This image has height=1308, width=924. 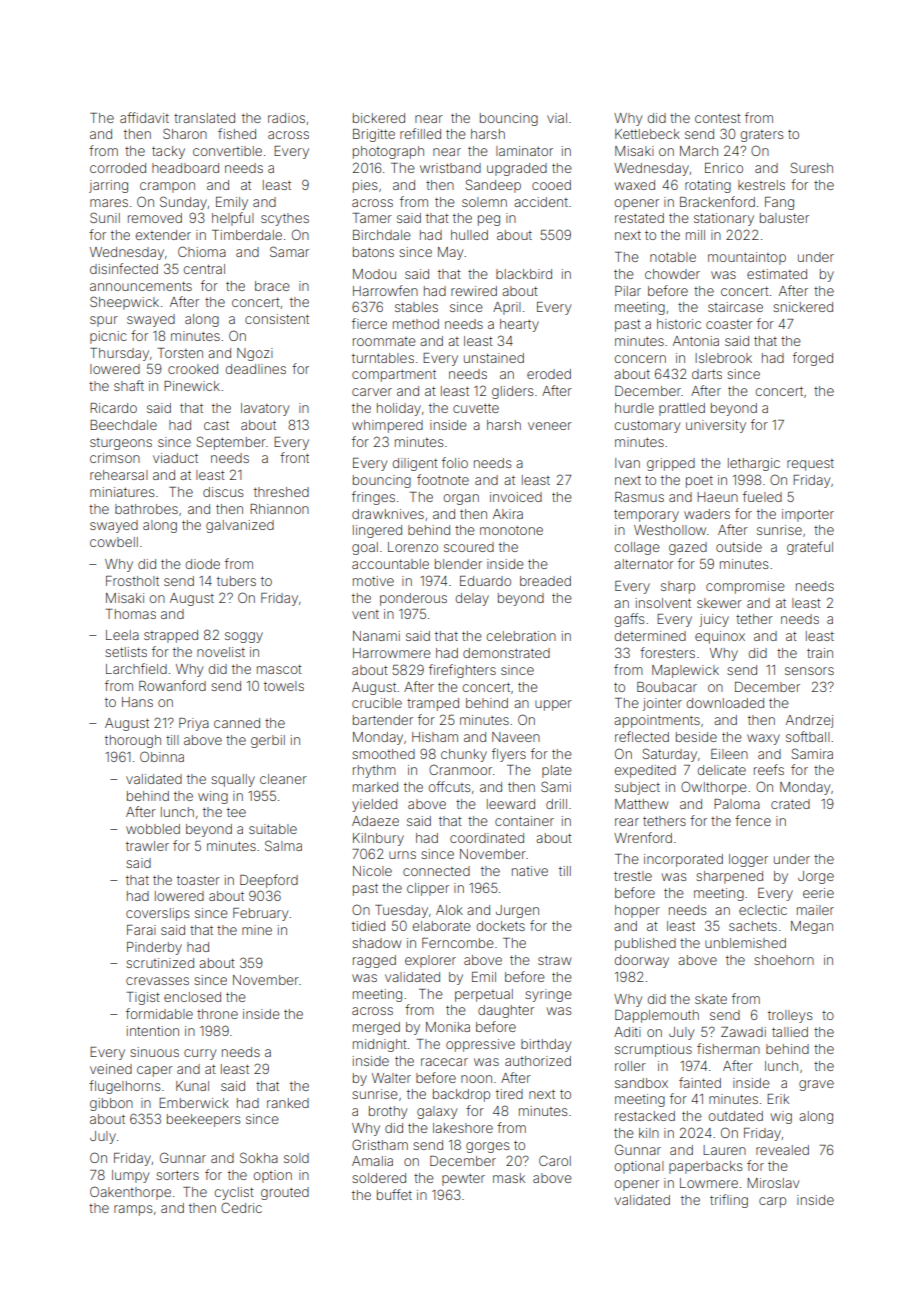 What do you see at coordinates (157, 914) in the image?
I see `coverslips` at bounding box center [157, 914].
